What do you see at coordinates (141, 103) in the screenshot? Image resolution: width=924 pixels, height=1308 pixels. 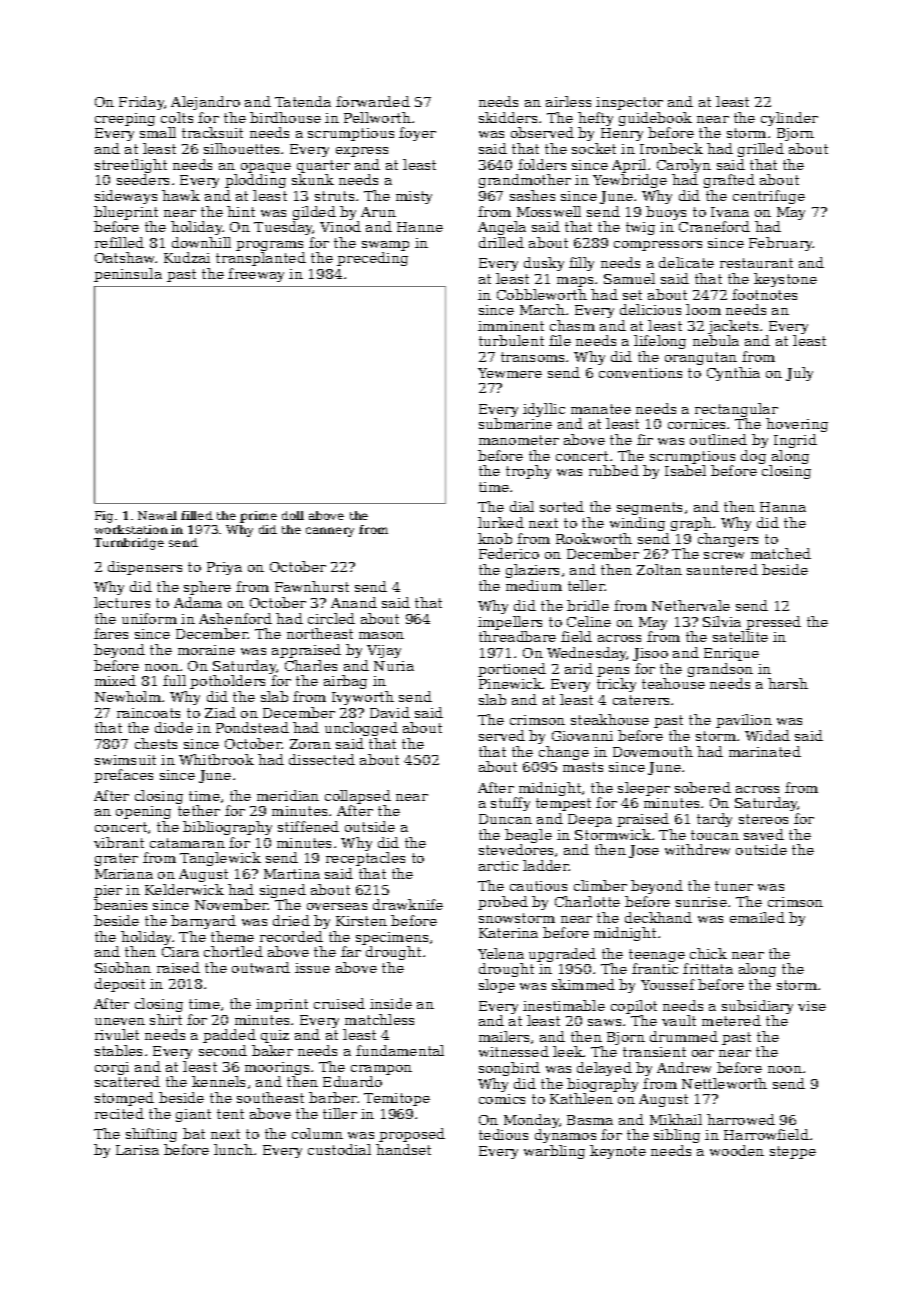 I see `Friday` at bounding box center [141, 103].
